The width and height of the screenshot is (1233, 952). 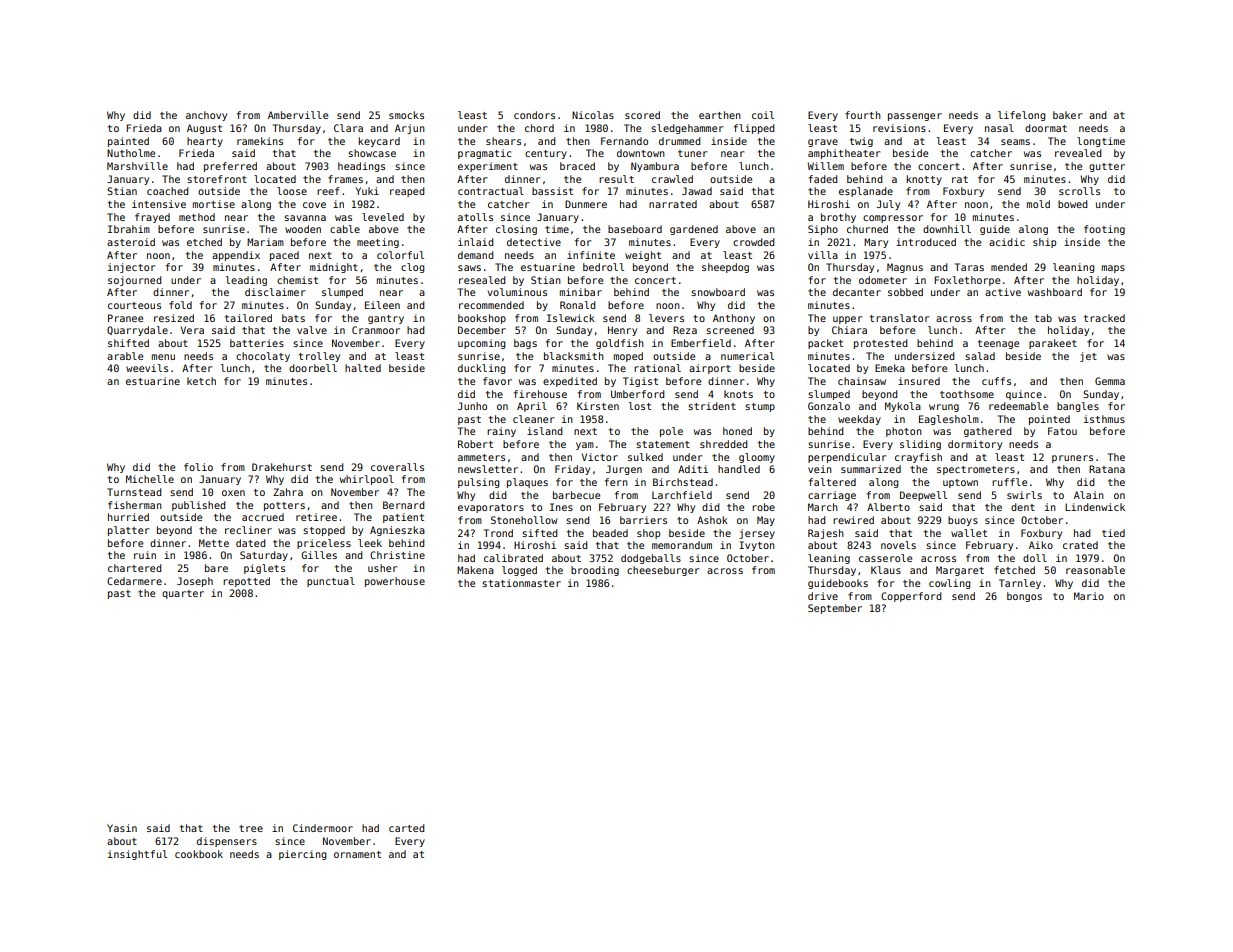 I want to click on carted, so click(x=406, y=828).
